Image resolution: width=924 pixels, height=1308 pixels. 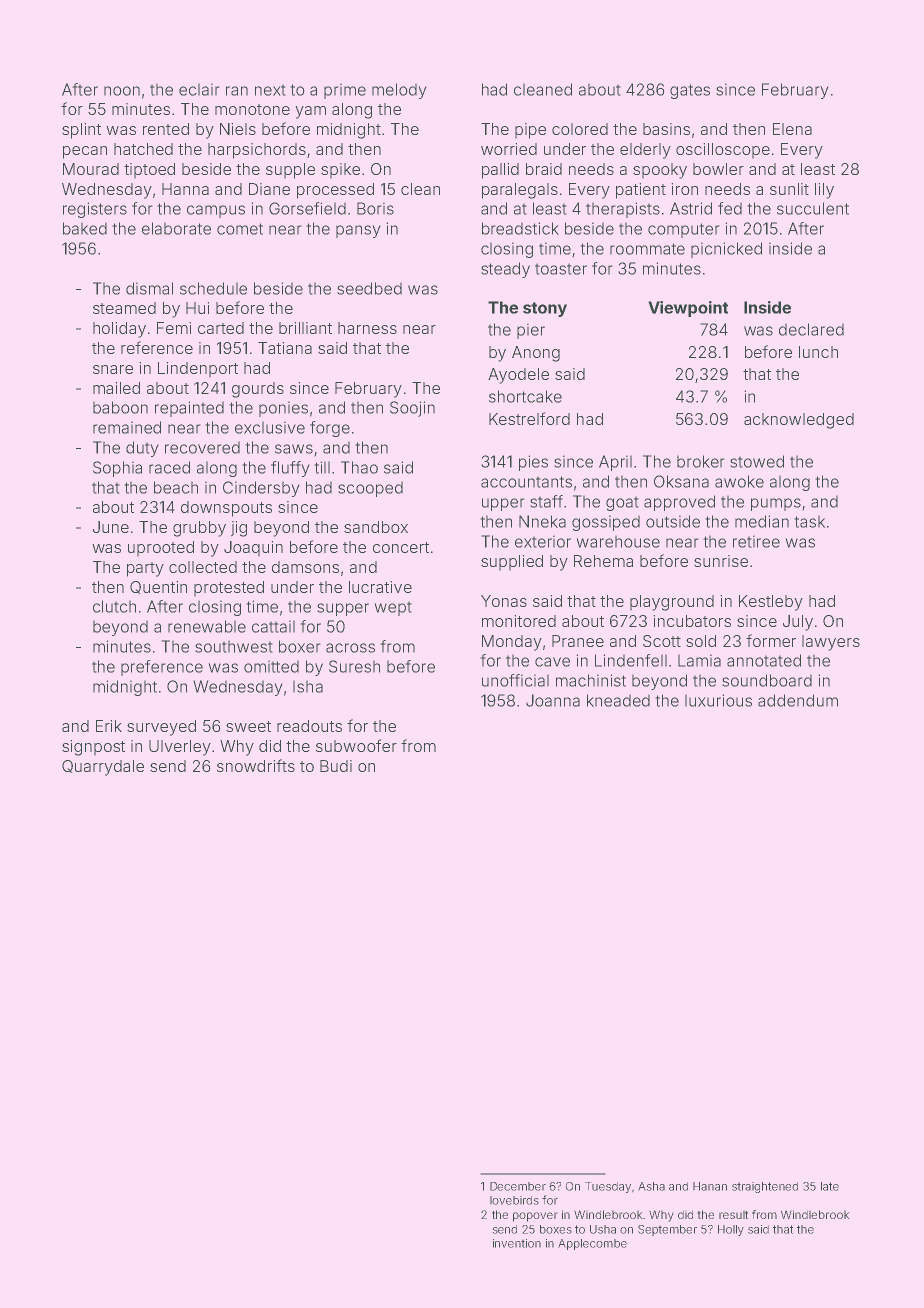 What do you see at coordinates (811, 329) in the screenshot?
I see `declared` at bounding box center [811, 329].
